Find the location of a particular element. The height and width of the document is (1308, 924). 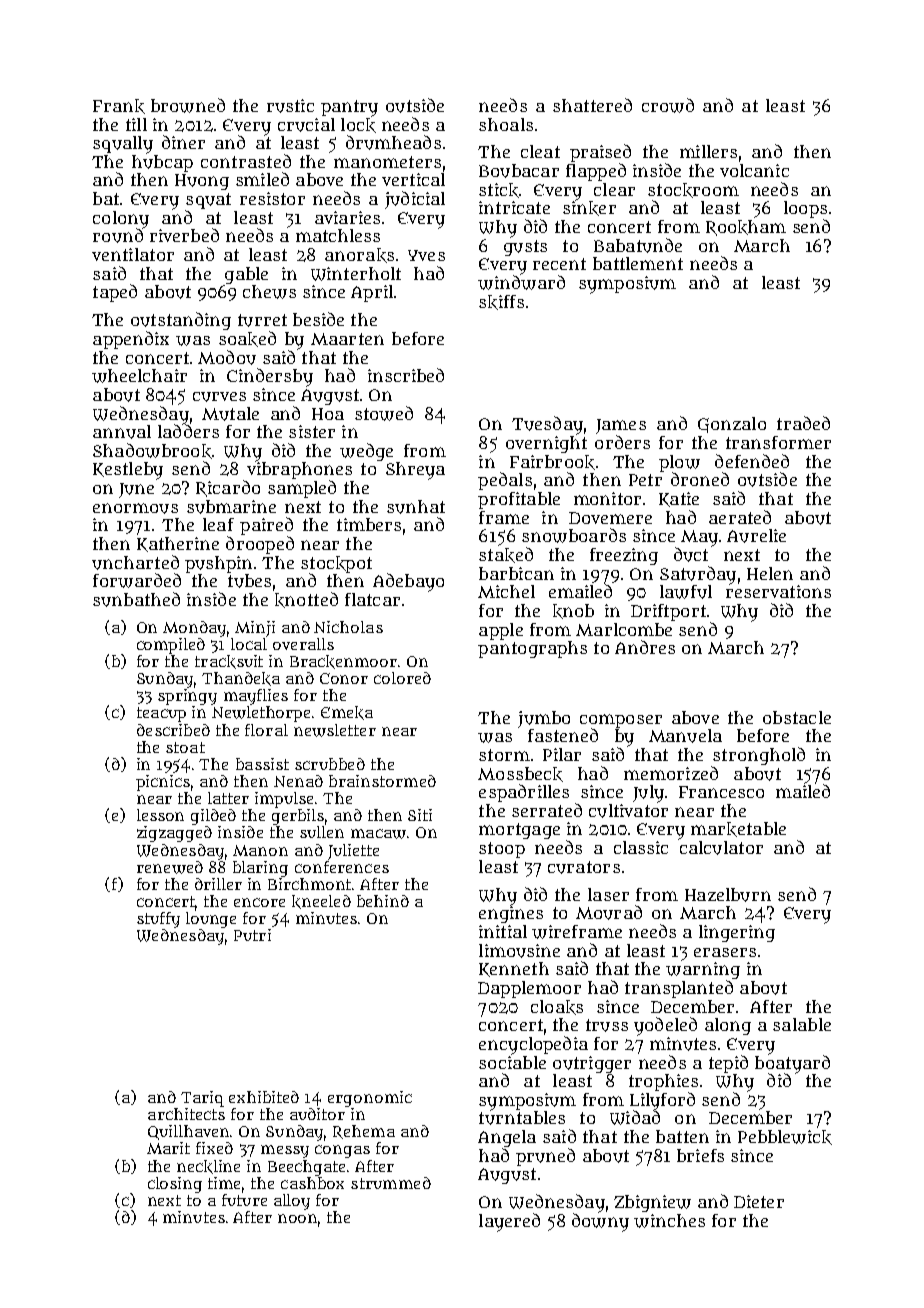

clear is located at coordinates (614, 189).
